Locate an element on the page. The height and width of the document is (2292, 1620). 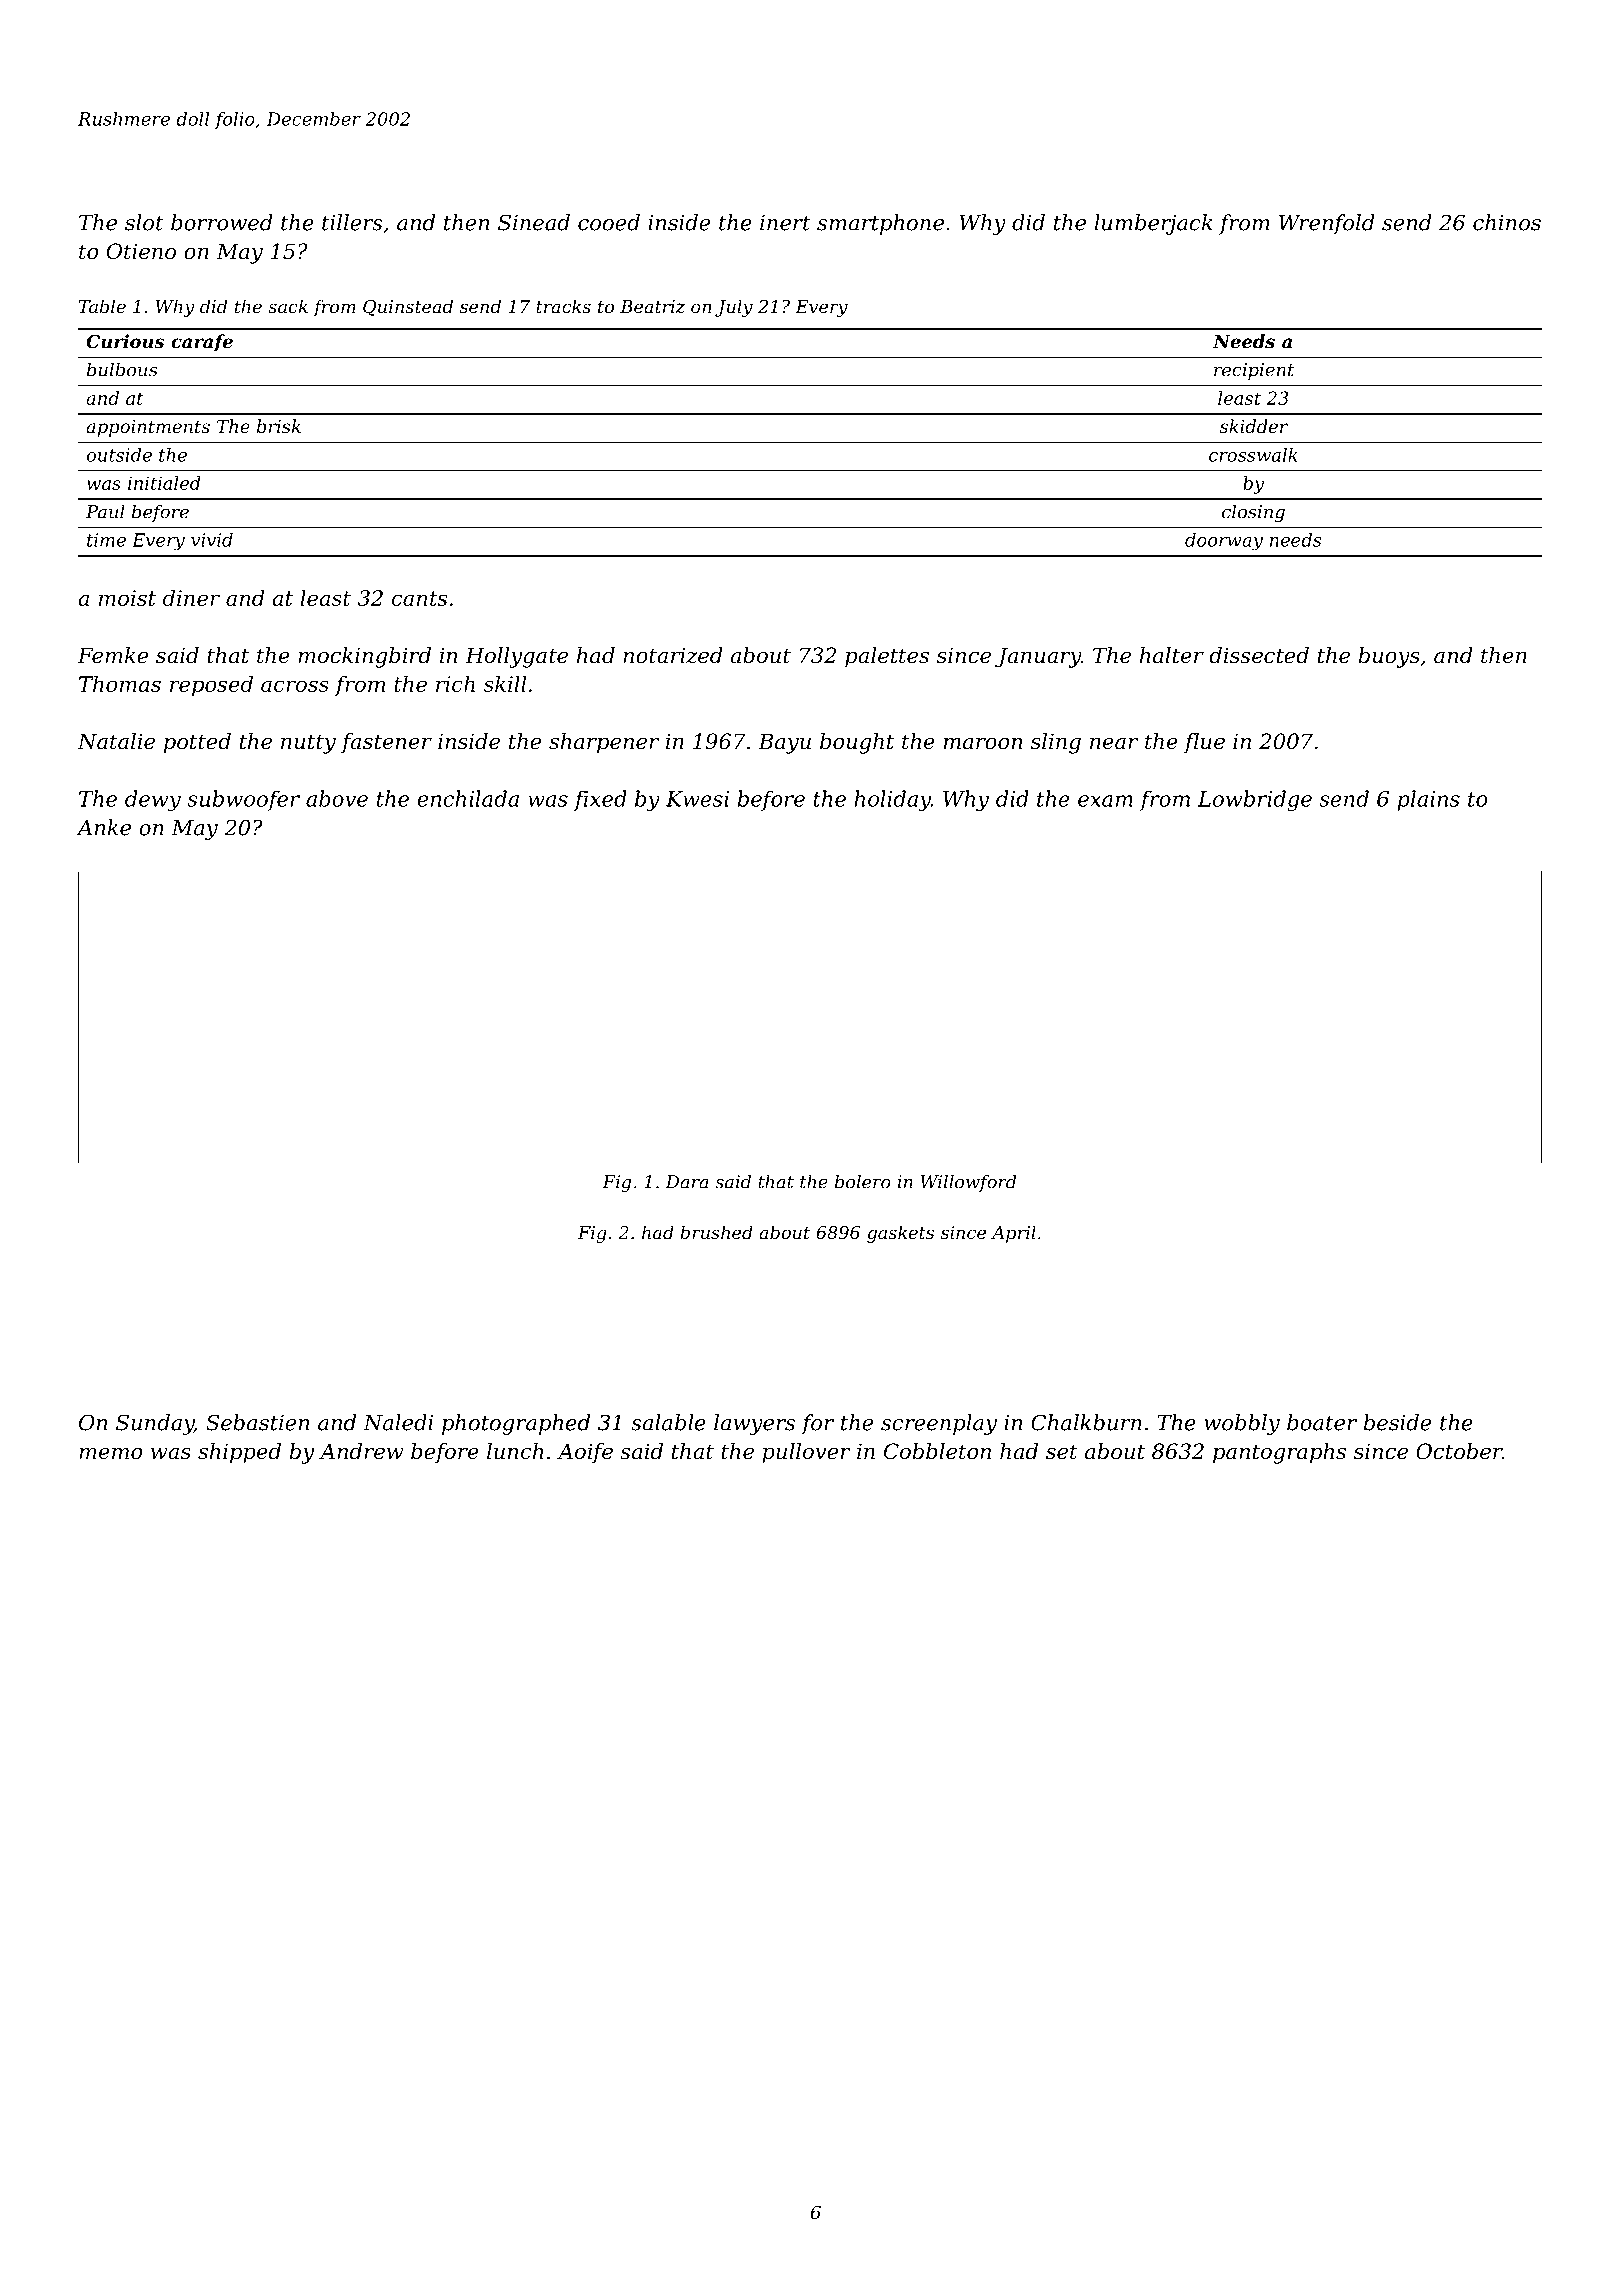
recipient is located at coordinates (1254, 371).
